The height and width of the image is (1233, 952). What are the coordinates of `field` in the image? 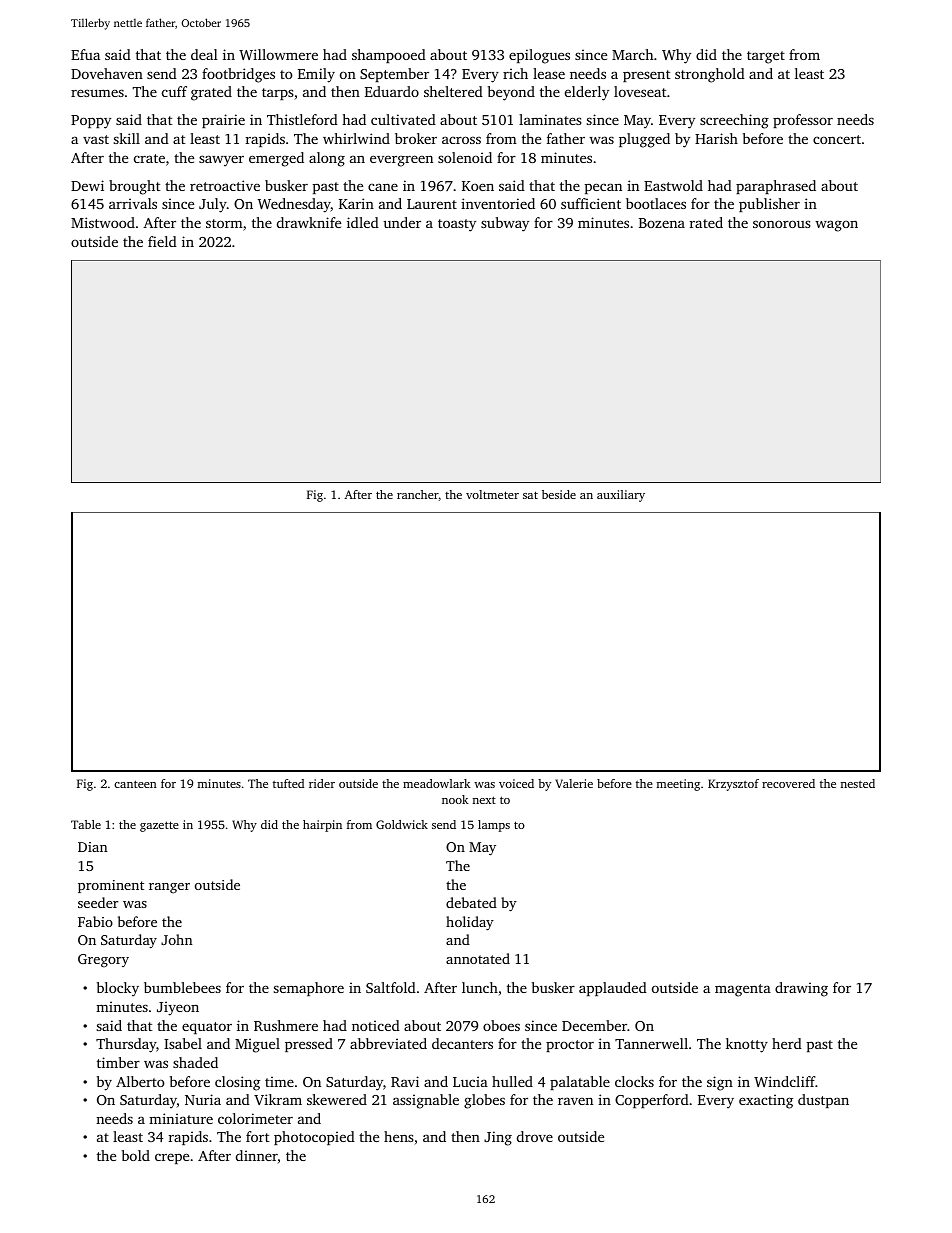 It's located at (162, 241).
